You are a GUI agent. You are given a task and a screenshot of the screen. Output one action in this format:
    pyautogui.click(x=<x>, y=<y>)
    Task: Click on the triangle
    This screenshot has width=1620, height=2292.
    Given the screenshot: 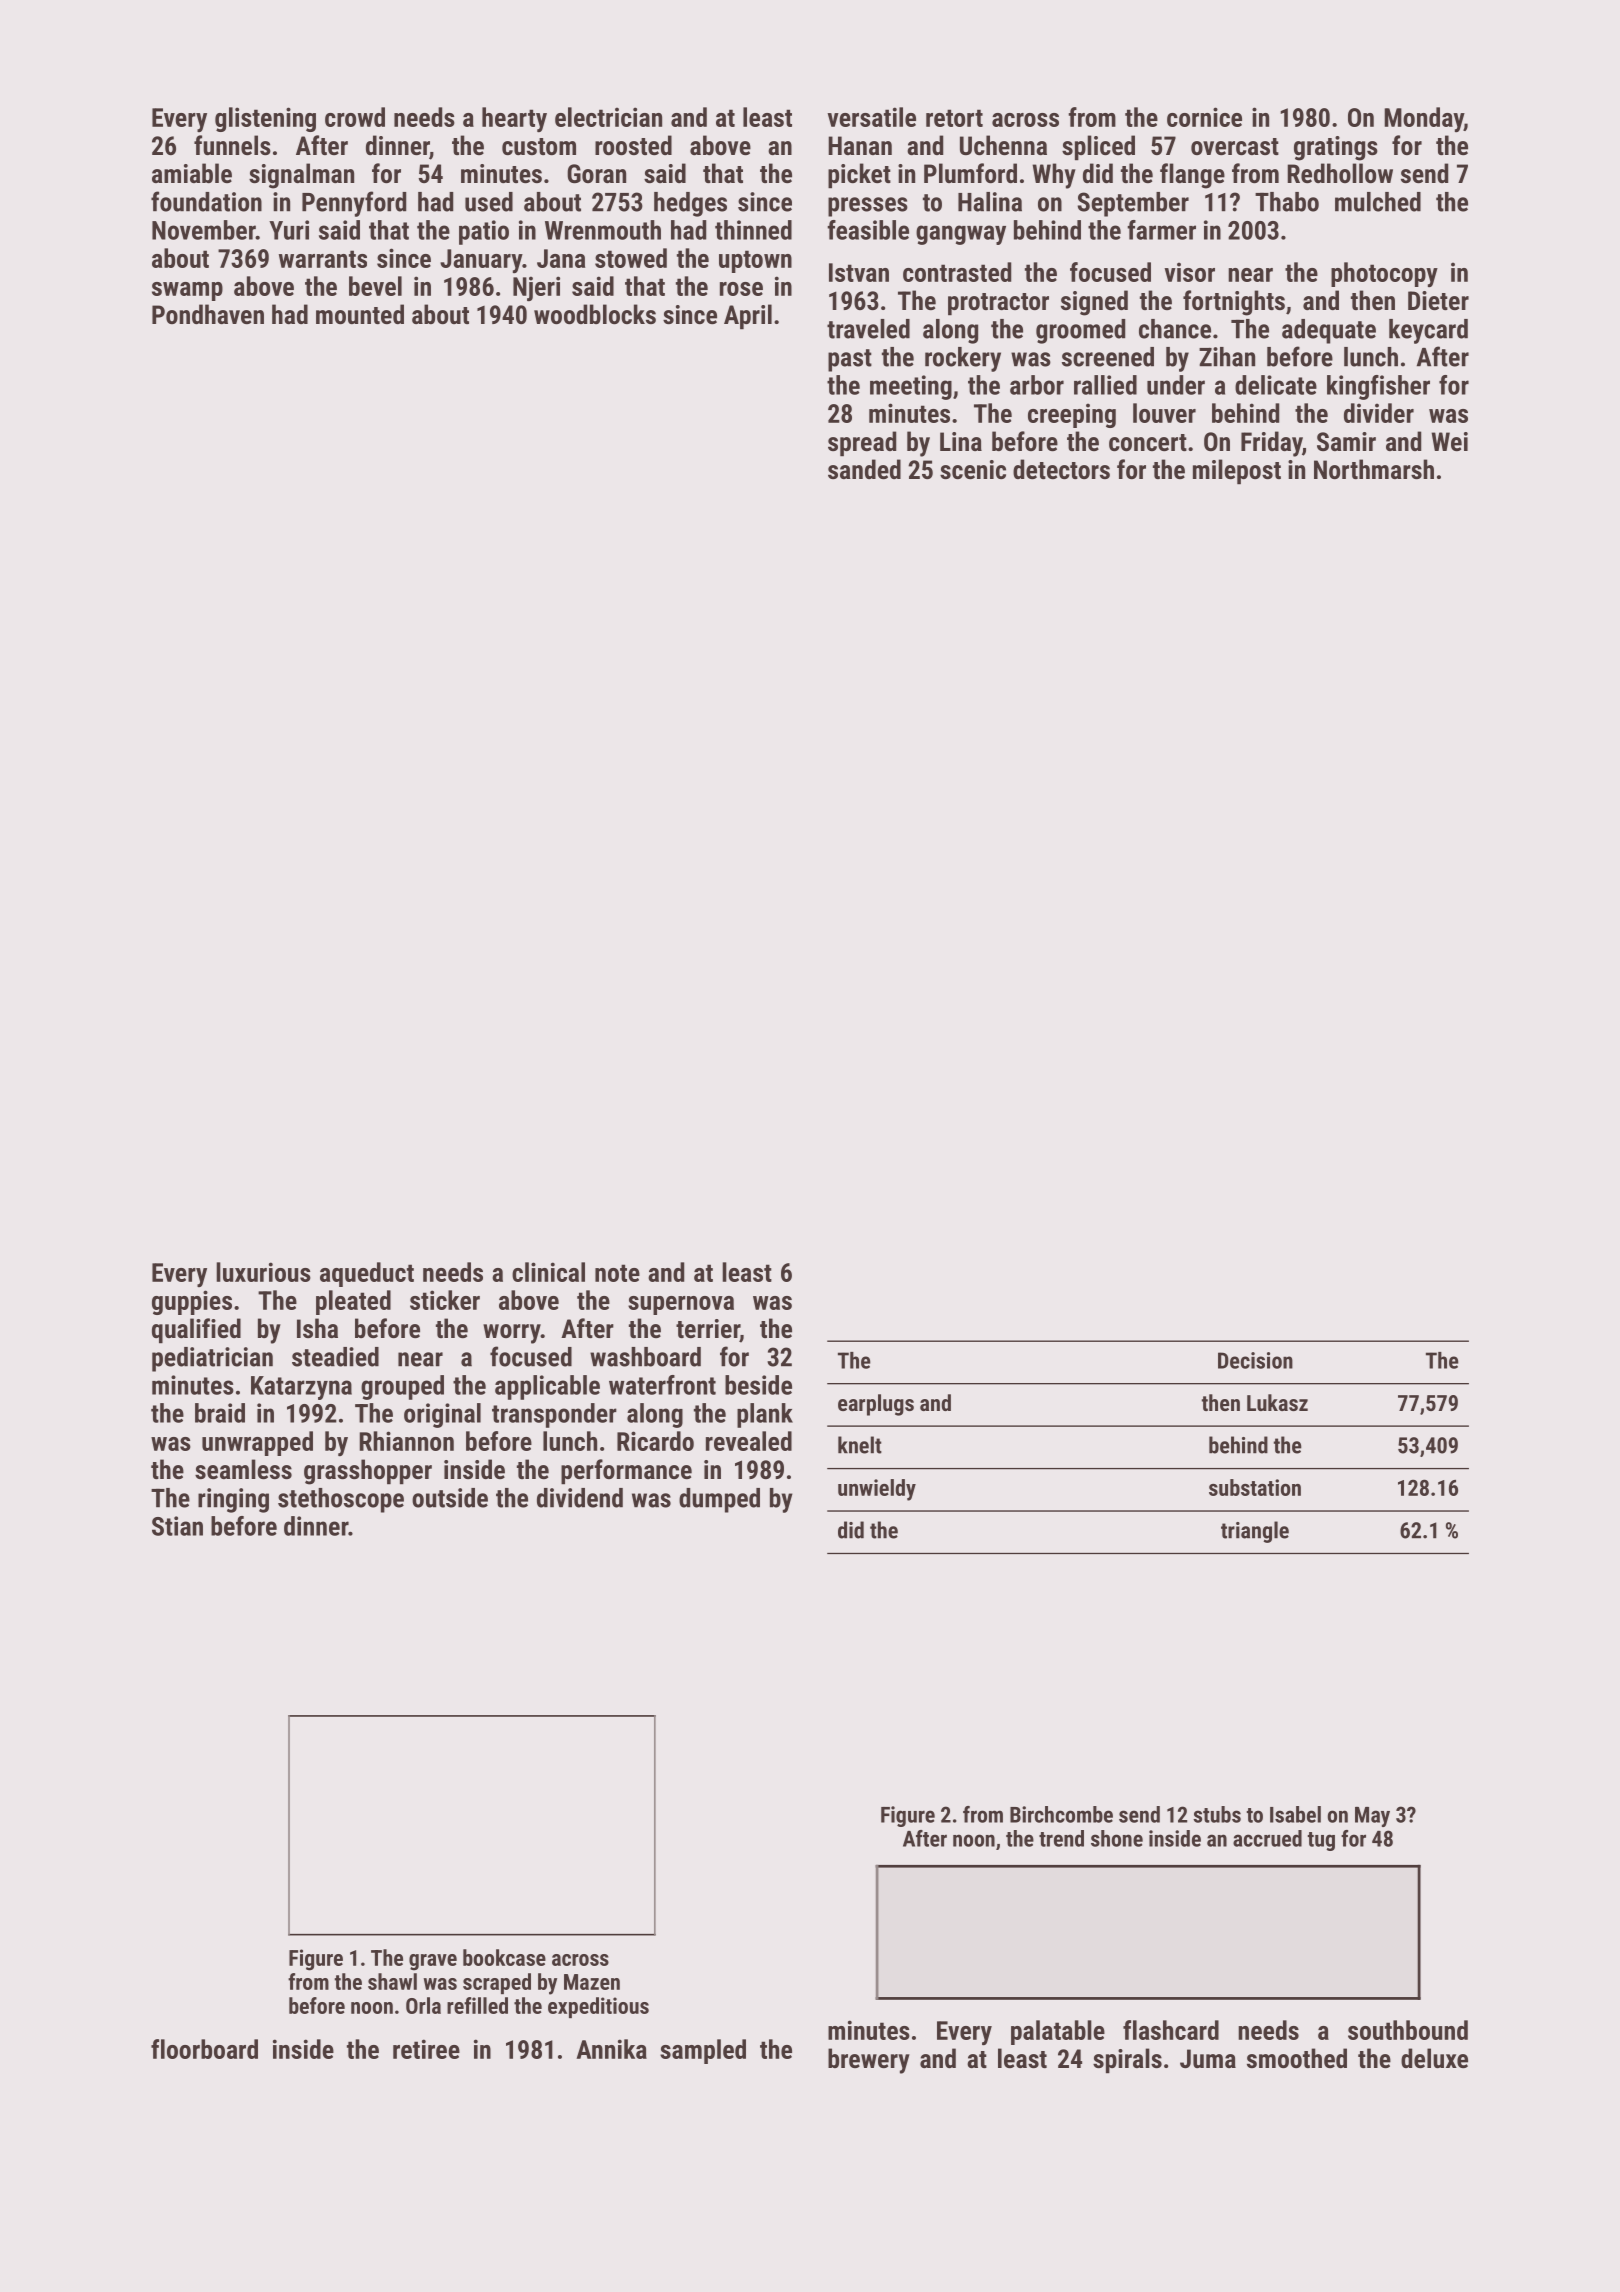 What is the action you would take?
    pyautogui.click(x=1255, y=1532)
